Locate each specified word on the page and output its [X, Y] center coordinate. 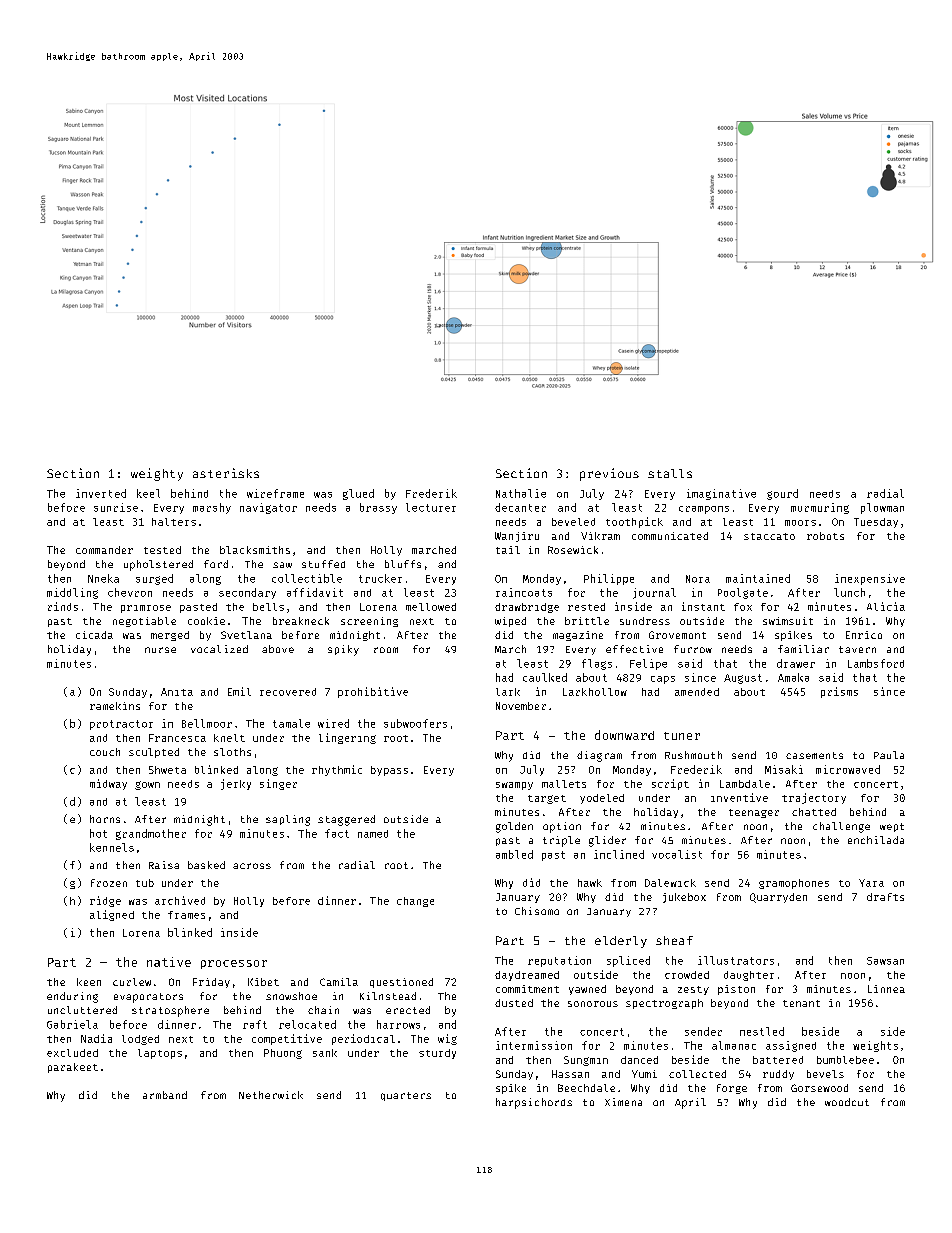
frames [186, 915]
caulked [545, 677]
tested [162, 550]
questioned [401, 983]
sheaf [674, 940]
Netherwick [271, 1095]
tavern [857, 649]
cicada [94, 635]
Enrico [864, 635]
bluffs [403, 564]
